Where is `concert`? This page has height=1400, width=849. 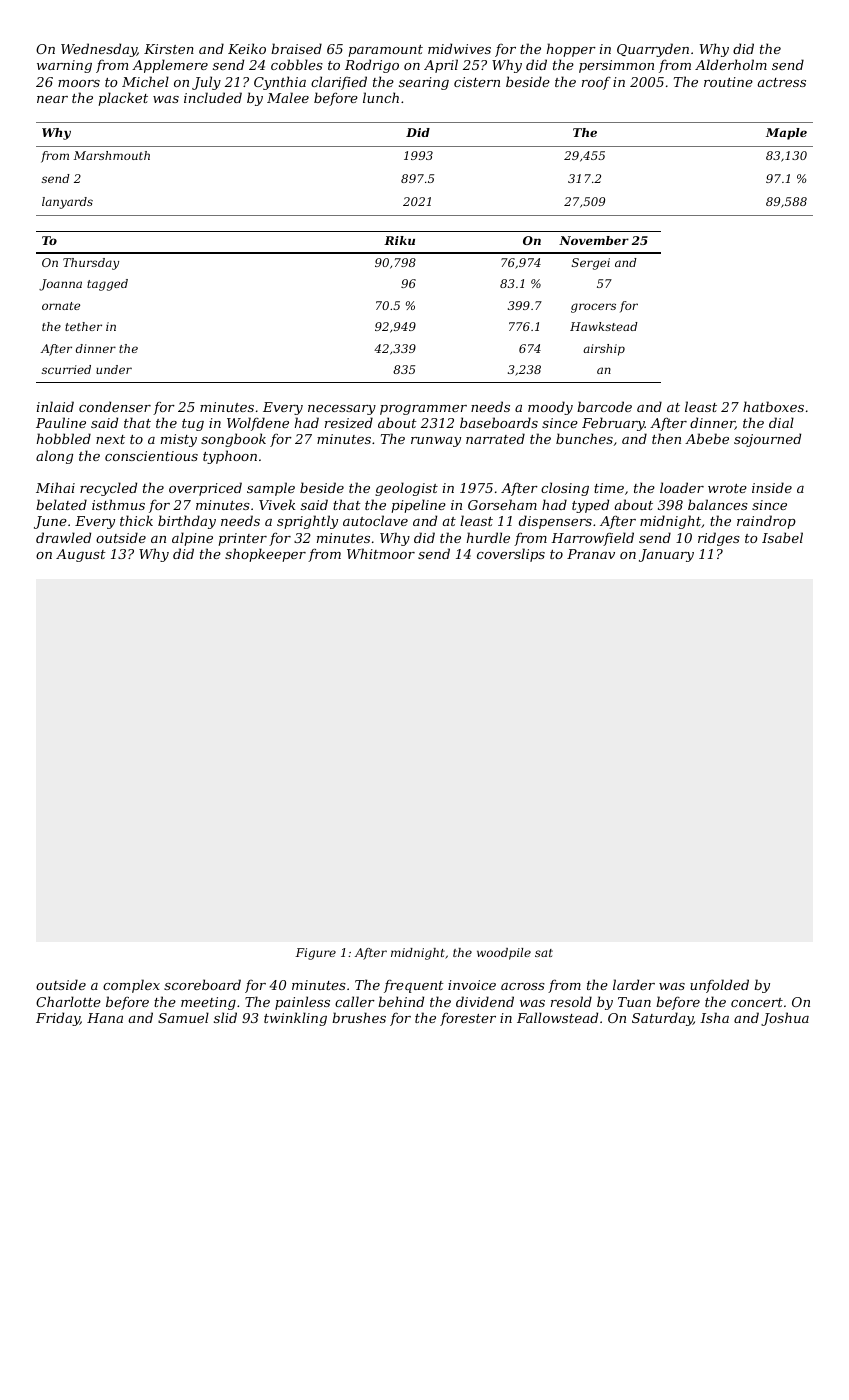 concert is located at coordinates (757, 1002).
